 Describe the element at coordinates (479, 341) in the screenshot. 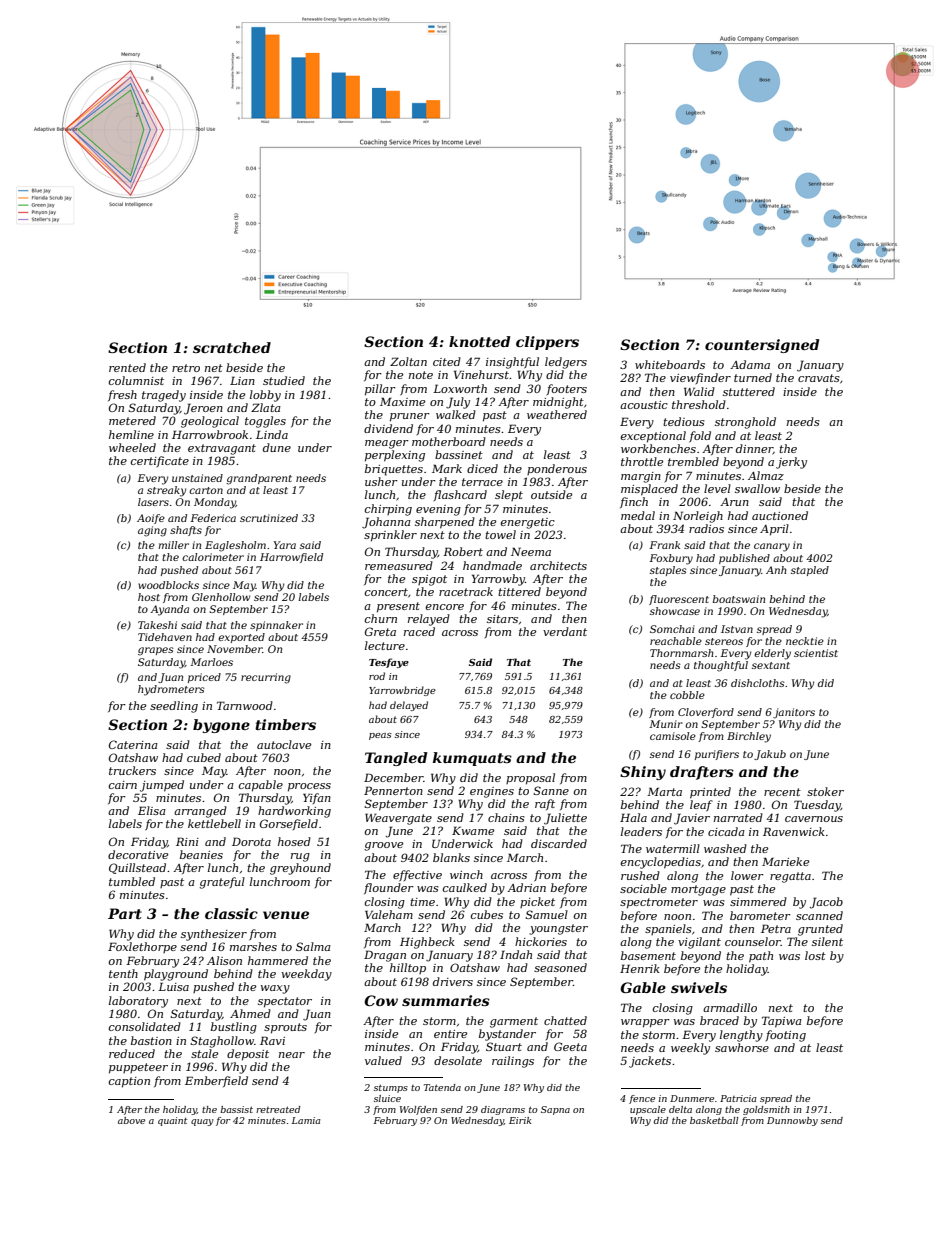

I see `knotted` at that location.
